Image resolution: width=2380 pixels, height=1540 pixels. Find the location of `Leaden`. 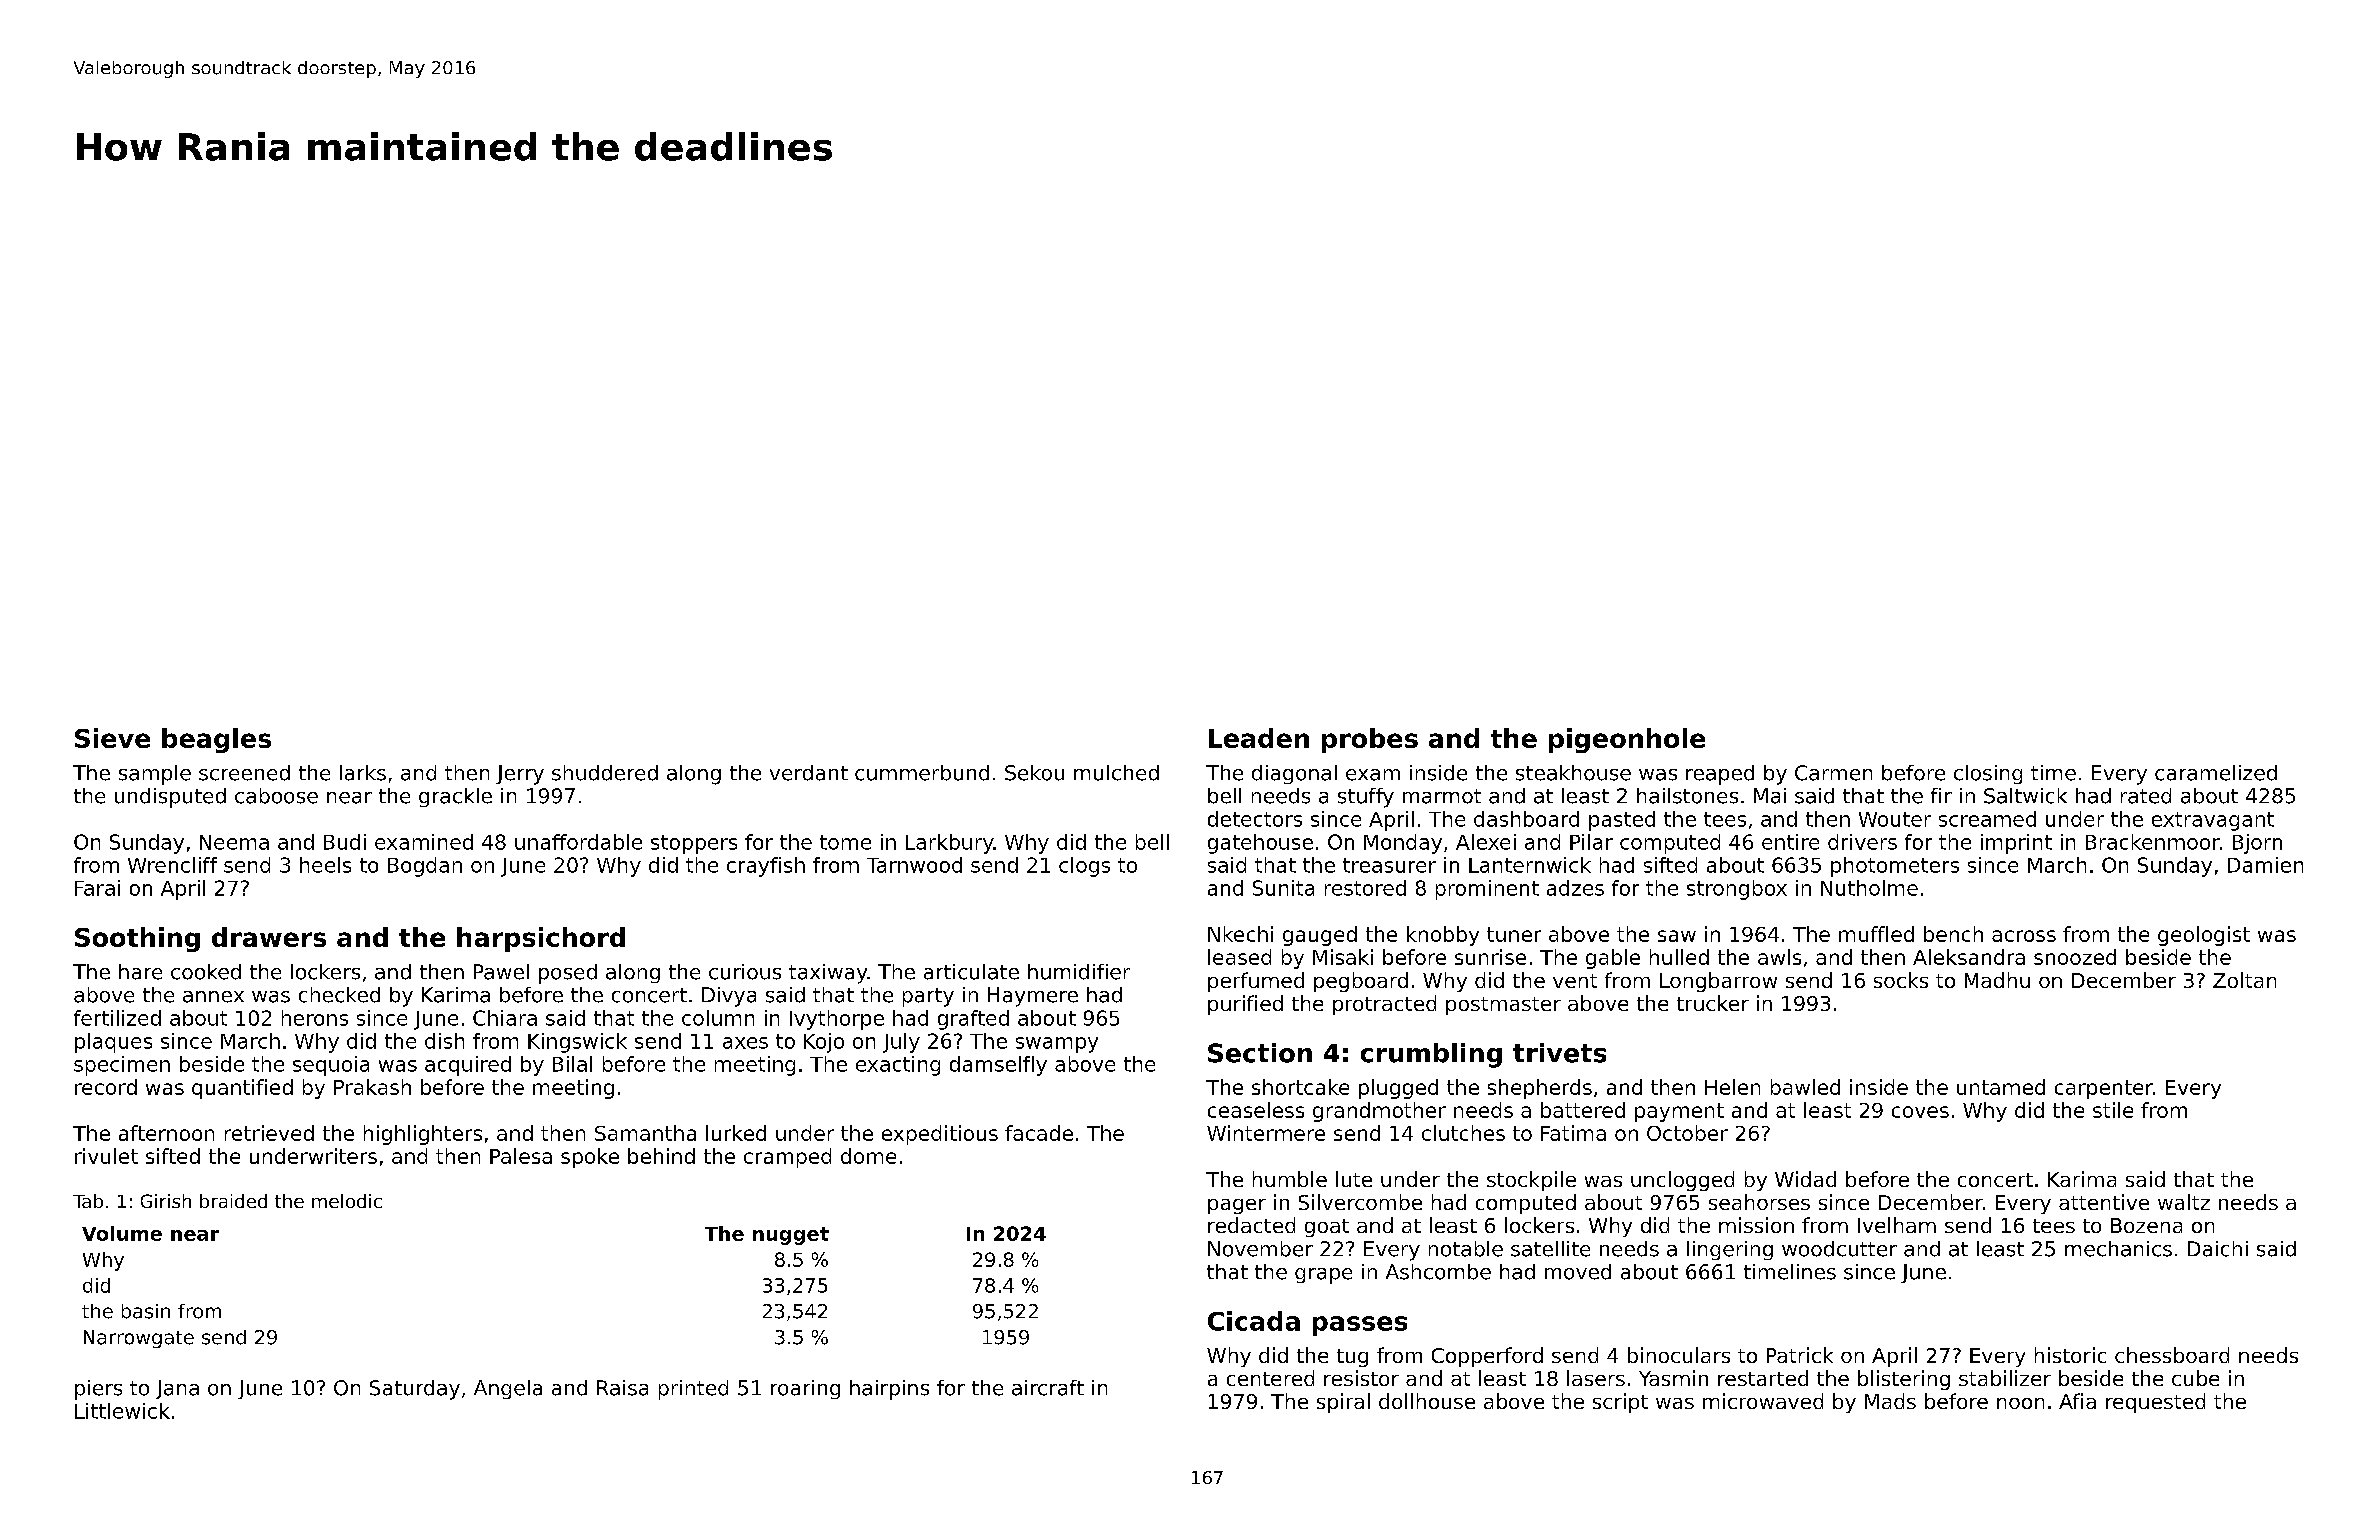

Leaden is located at coordinates (1259, 738).
